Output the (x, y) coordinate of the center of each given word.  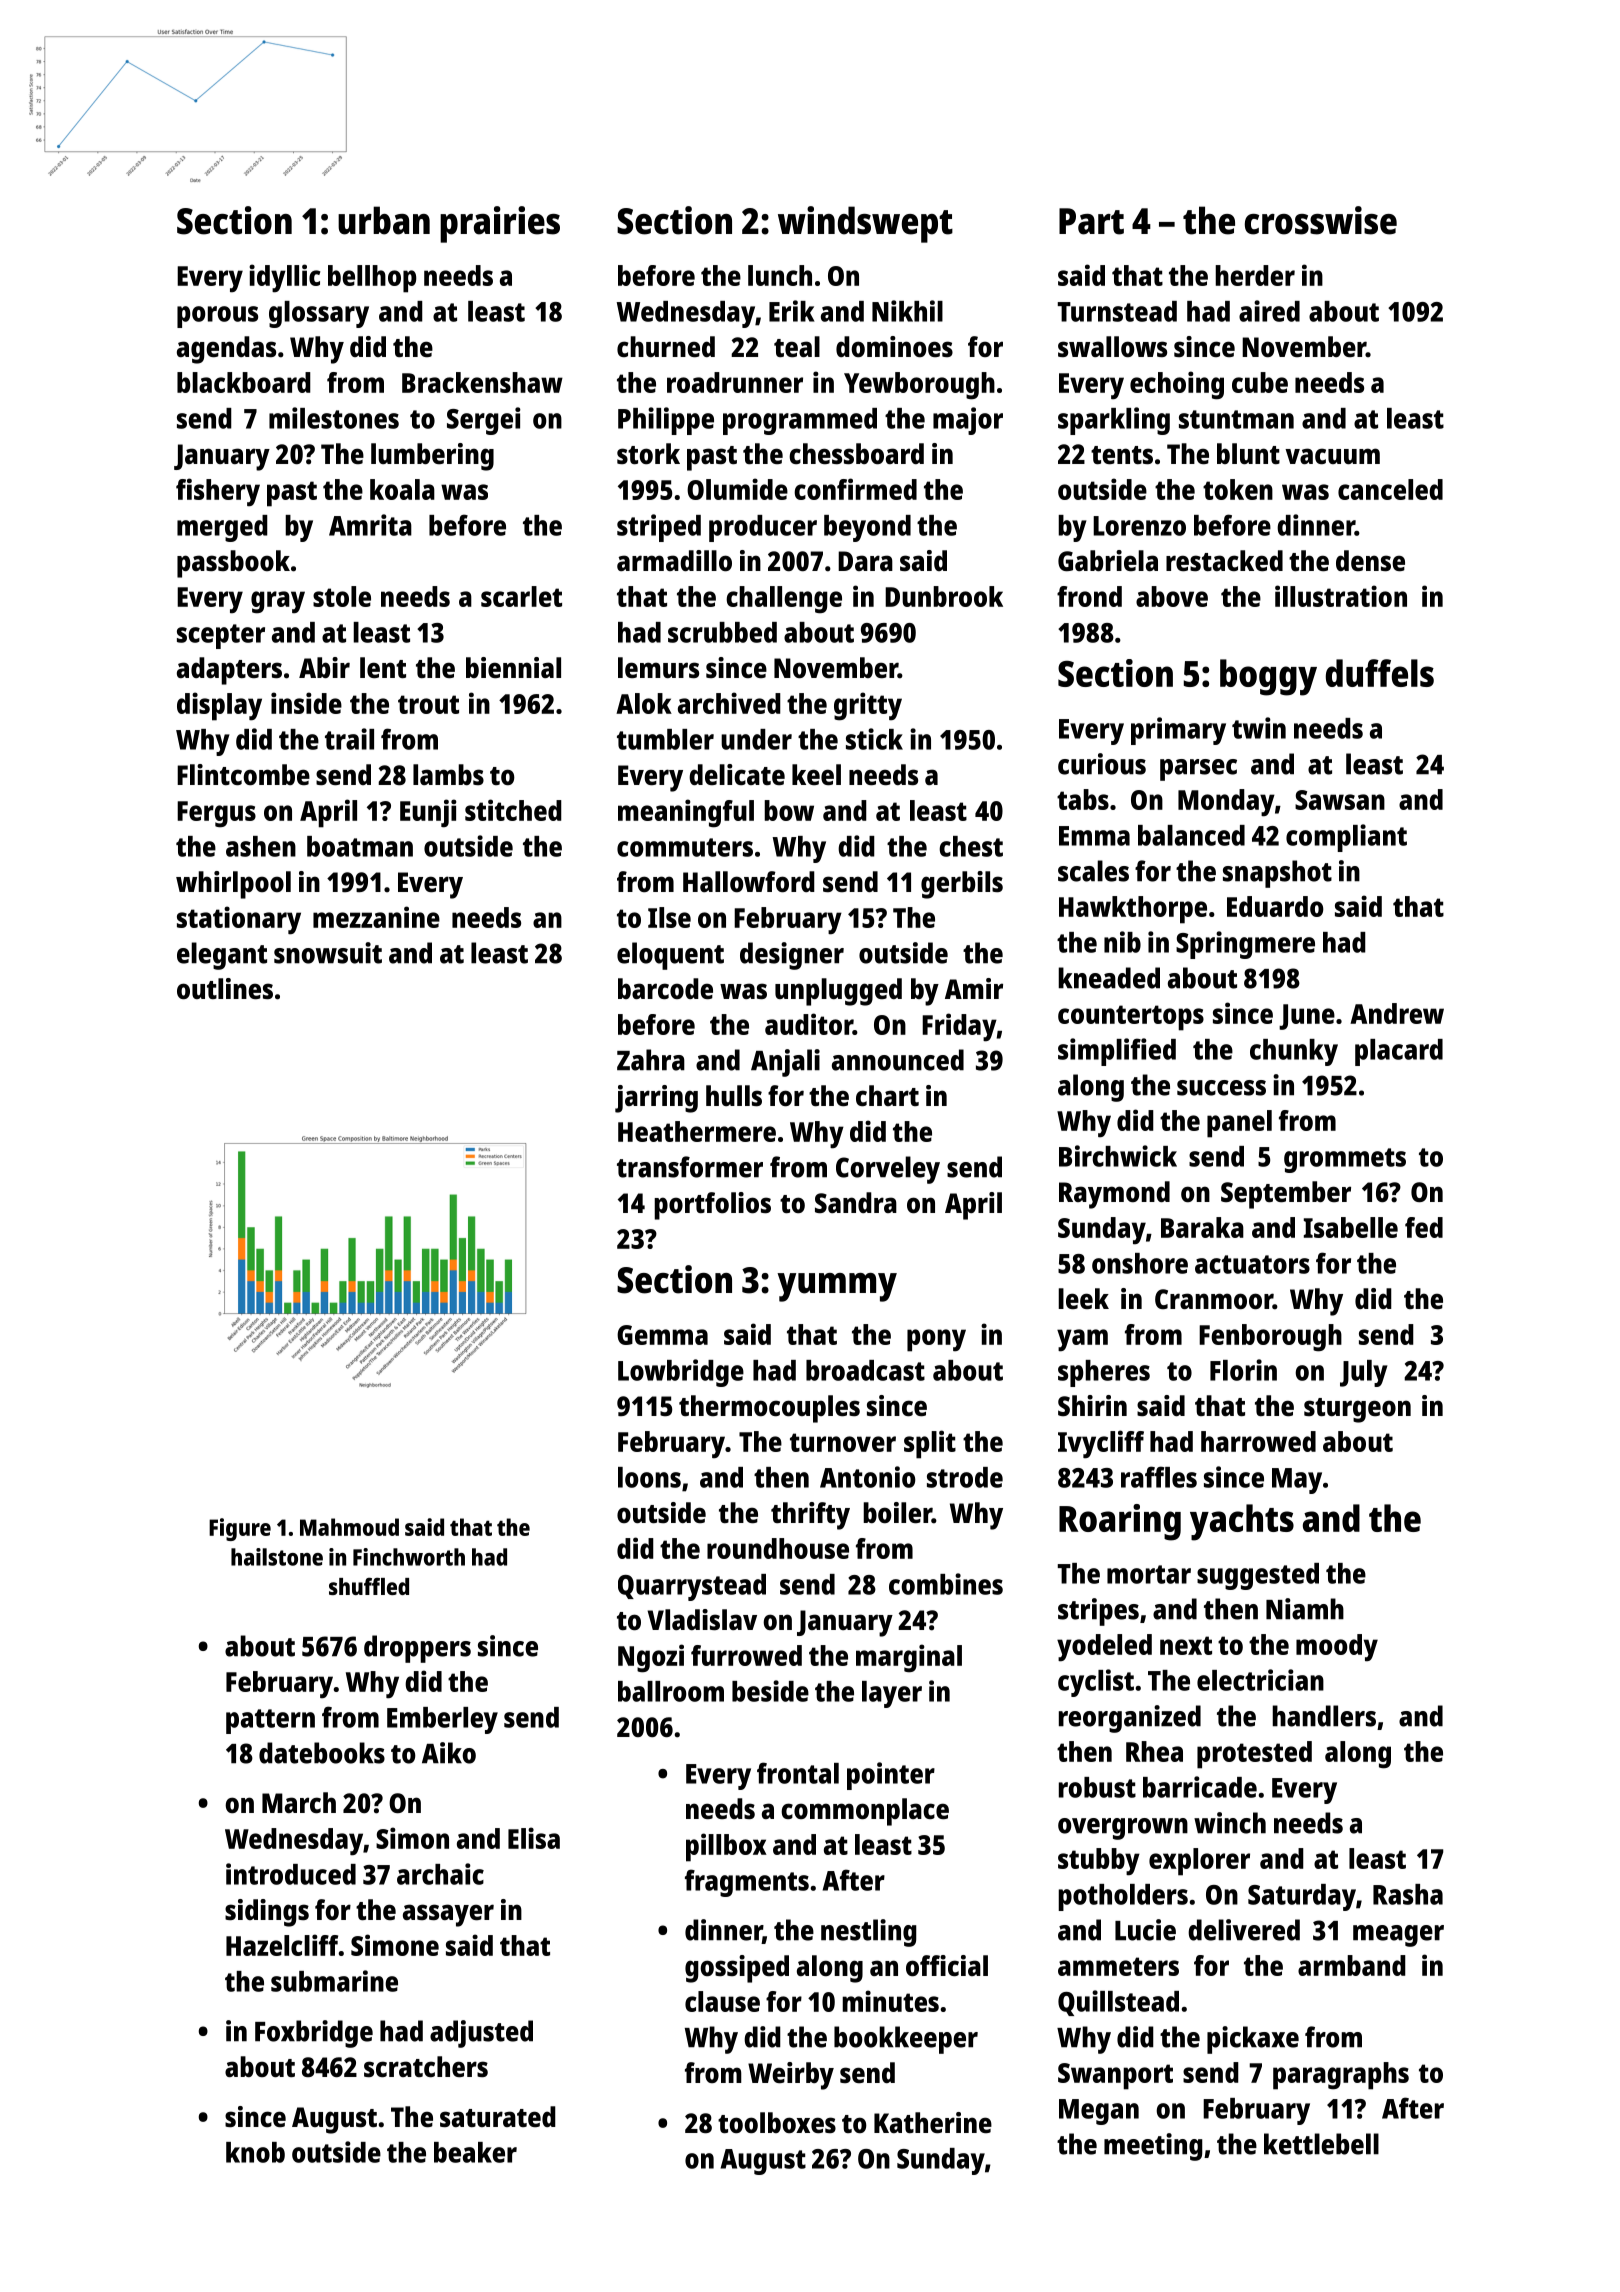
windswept (865, 224)
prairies (500, 224)
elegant (222, 956)
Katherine (933, 2123)
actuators (1252, 1264)
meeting (1153, 2147)
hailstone (277, 1557)
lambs (448, 774)
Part (1091, 221)
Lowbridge (681, 1373)
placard (1399, 1052)
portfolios (712, 1206)
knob (255, 2152)
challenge (784, 600)
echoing (1177, 385)
